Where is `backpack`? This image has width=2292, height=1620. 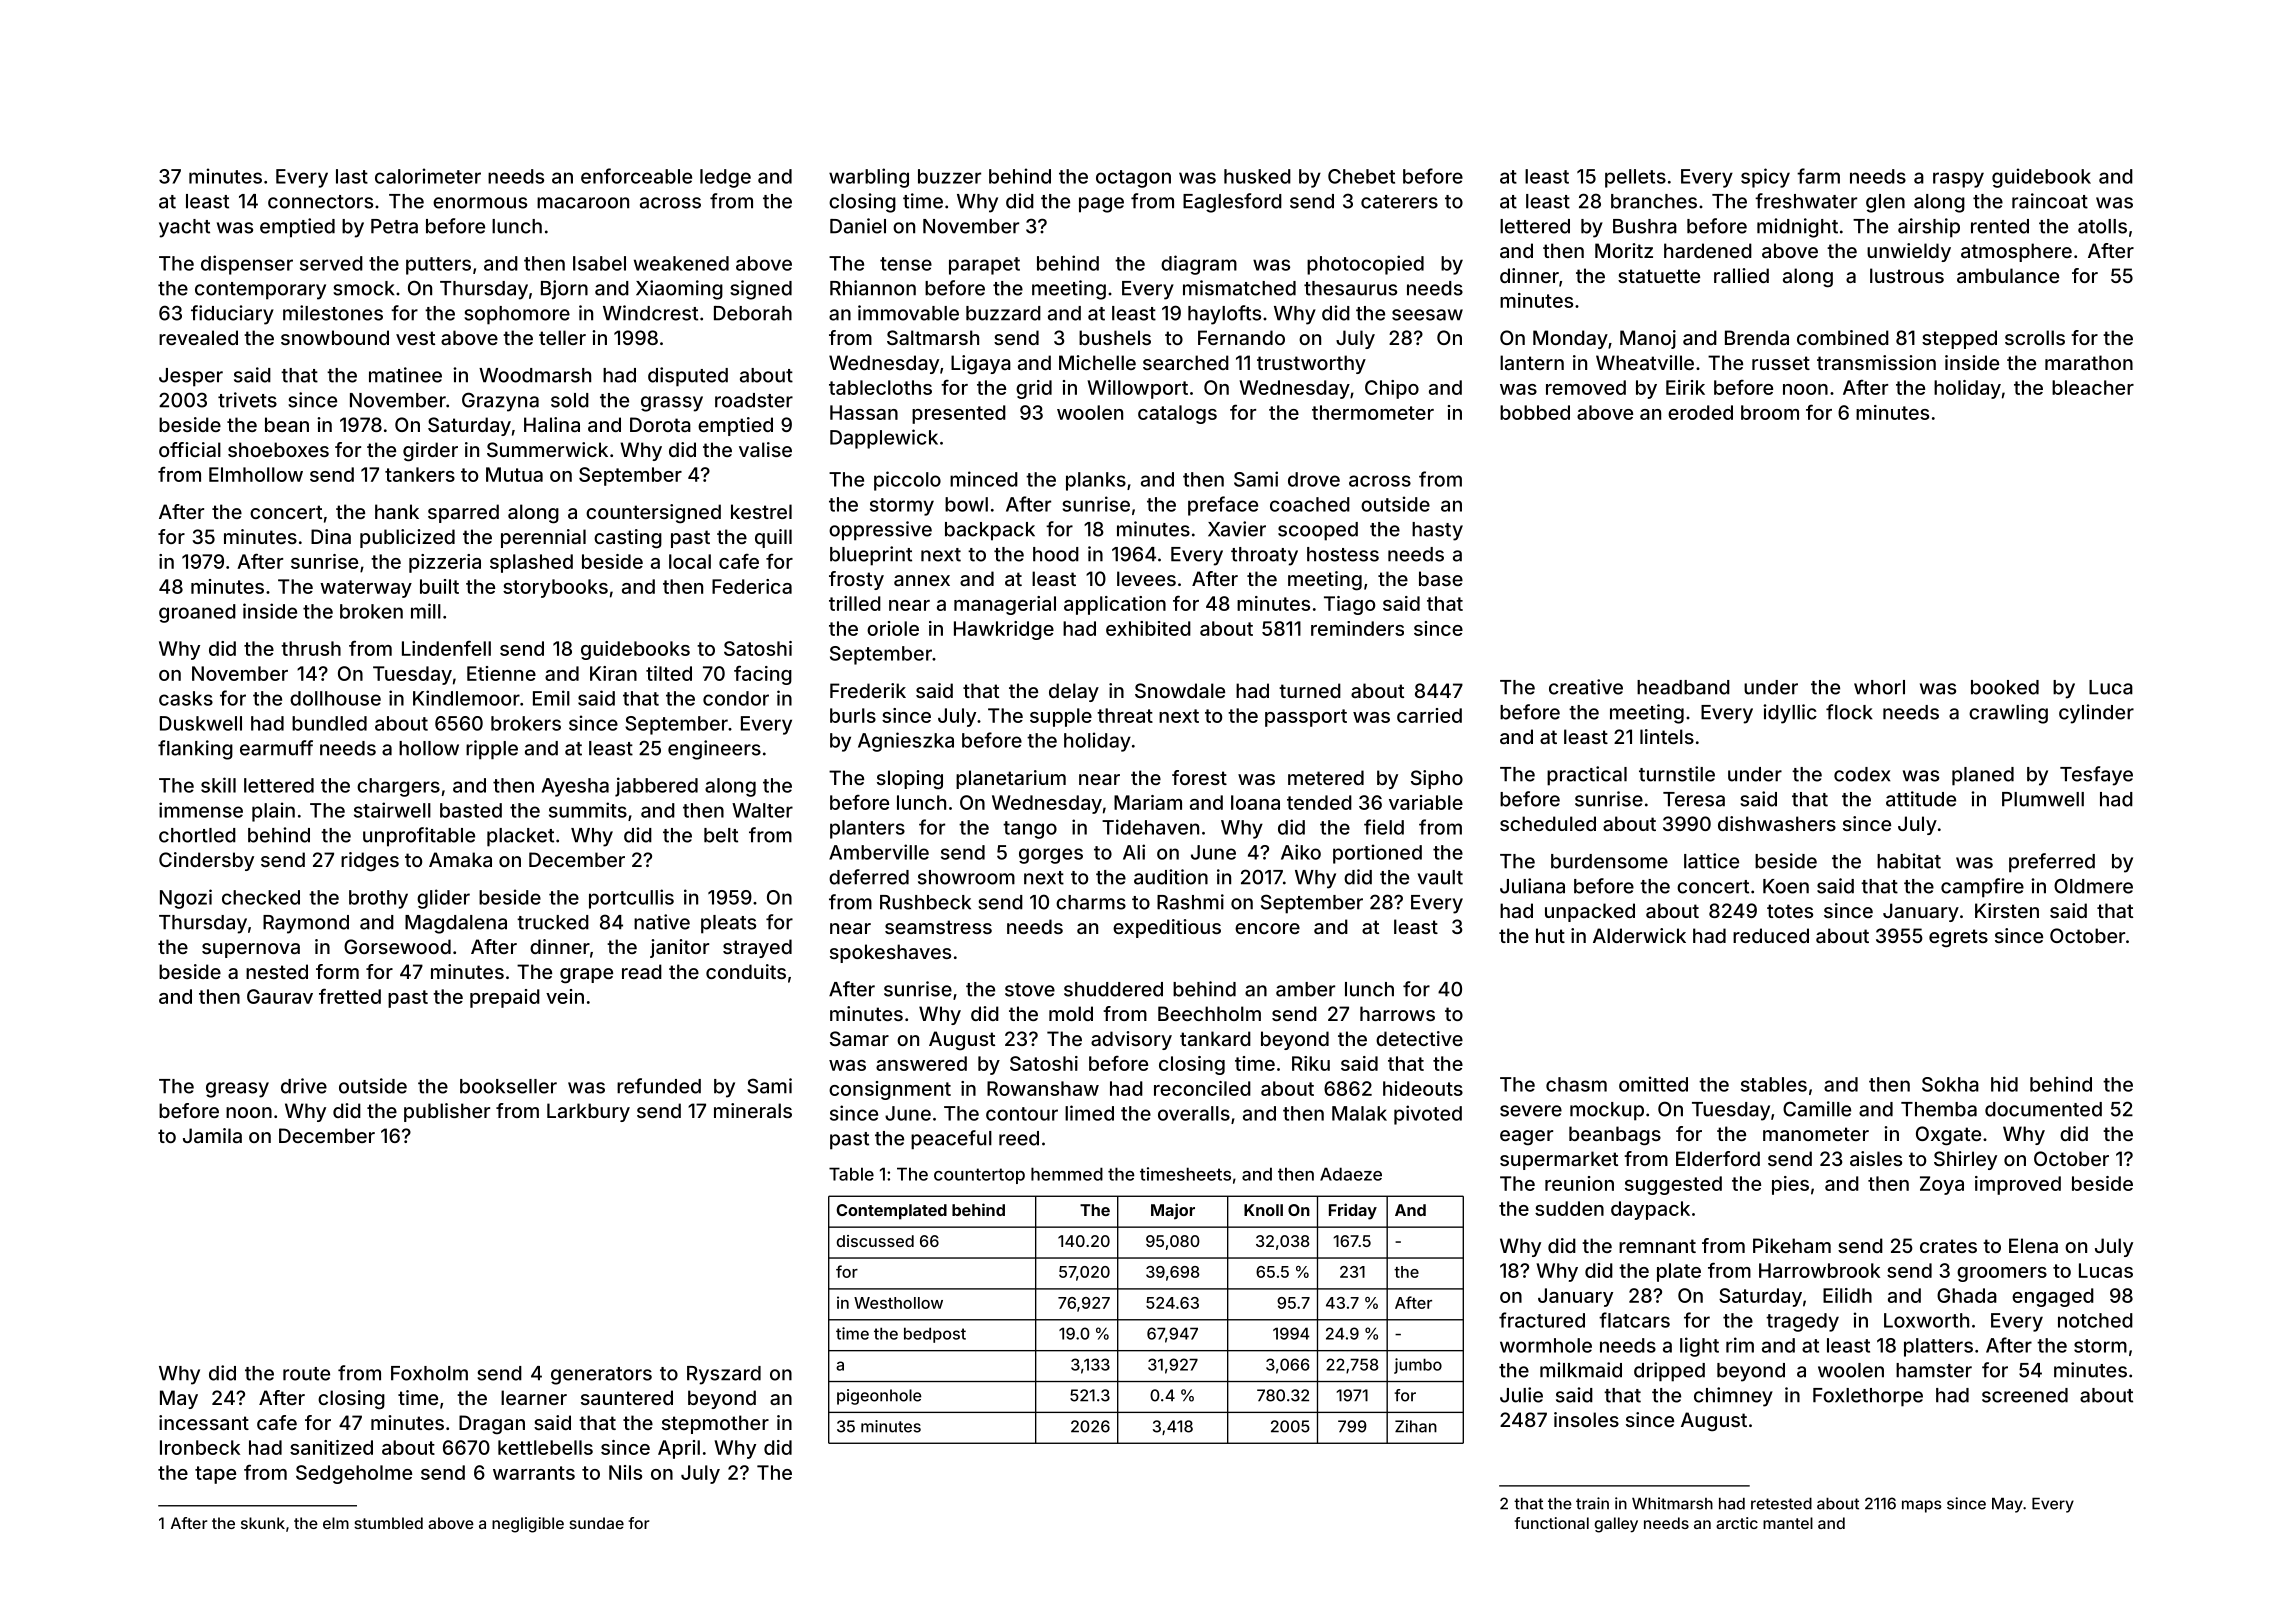 backpack is located at coordinates (990, 531).
